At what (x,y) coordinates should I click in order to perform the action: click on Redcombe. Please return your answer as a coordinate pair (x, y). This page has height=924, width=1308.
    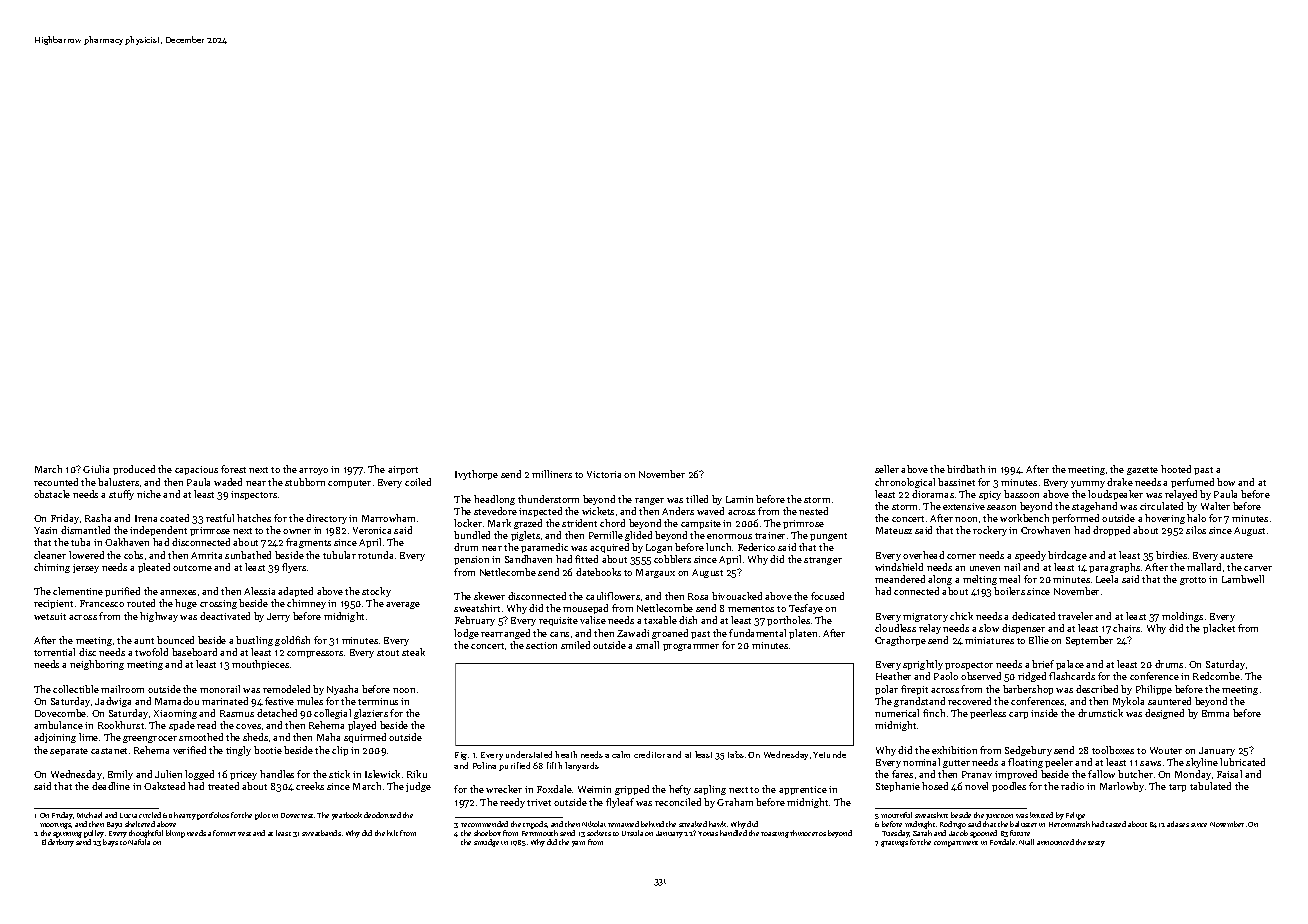
    Looking at the image, I should click on (1216, 676).
